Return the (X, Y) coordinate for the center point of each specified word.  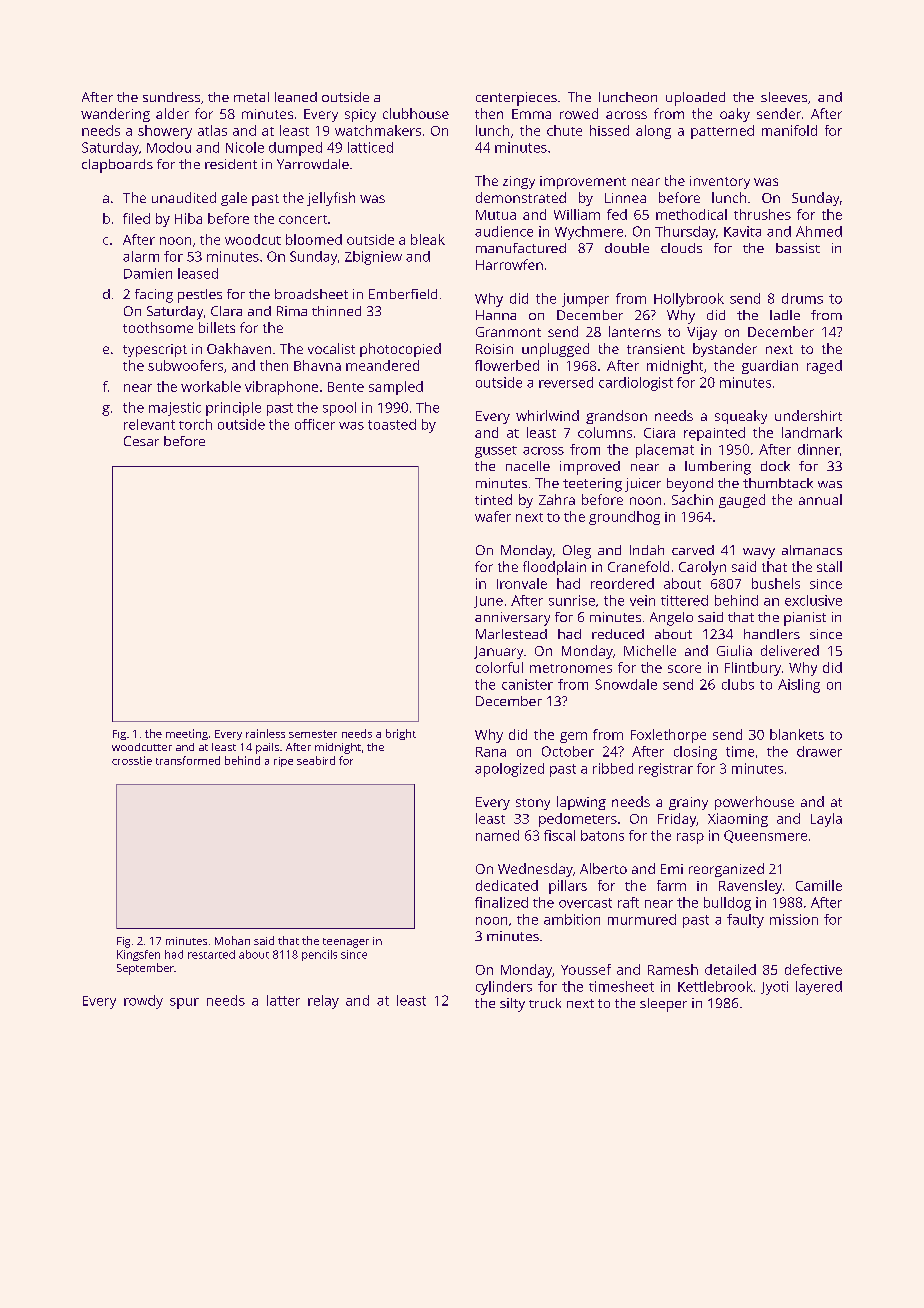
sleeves (784, 97)
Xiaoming (738, 820)
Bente (346, 387)
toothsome (158, 327)
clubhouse (416, 113)
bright (401, 734)
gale (234, 199)
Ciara (659, 433)
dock (775, 466)
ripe (283, 762)
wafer (493, 516)
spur (184, 1003)
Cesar (141, 441)
